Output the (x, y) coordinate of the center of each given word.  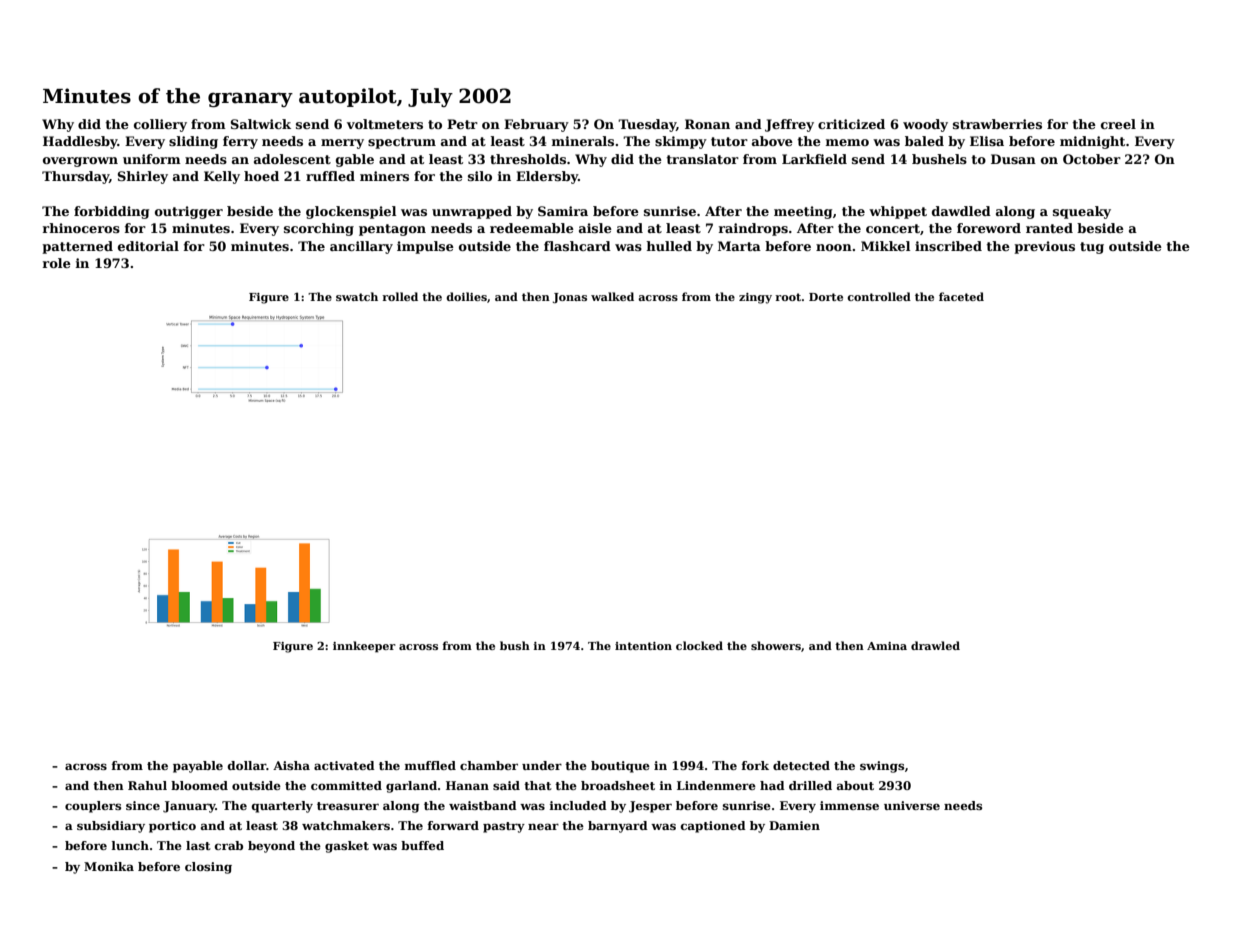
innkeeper (364, 647)
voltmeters (385, 124)
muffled (430, 765)
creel (1118, 124)
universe (912, 805)
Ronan (707, 124)
